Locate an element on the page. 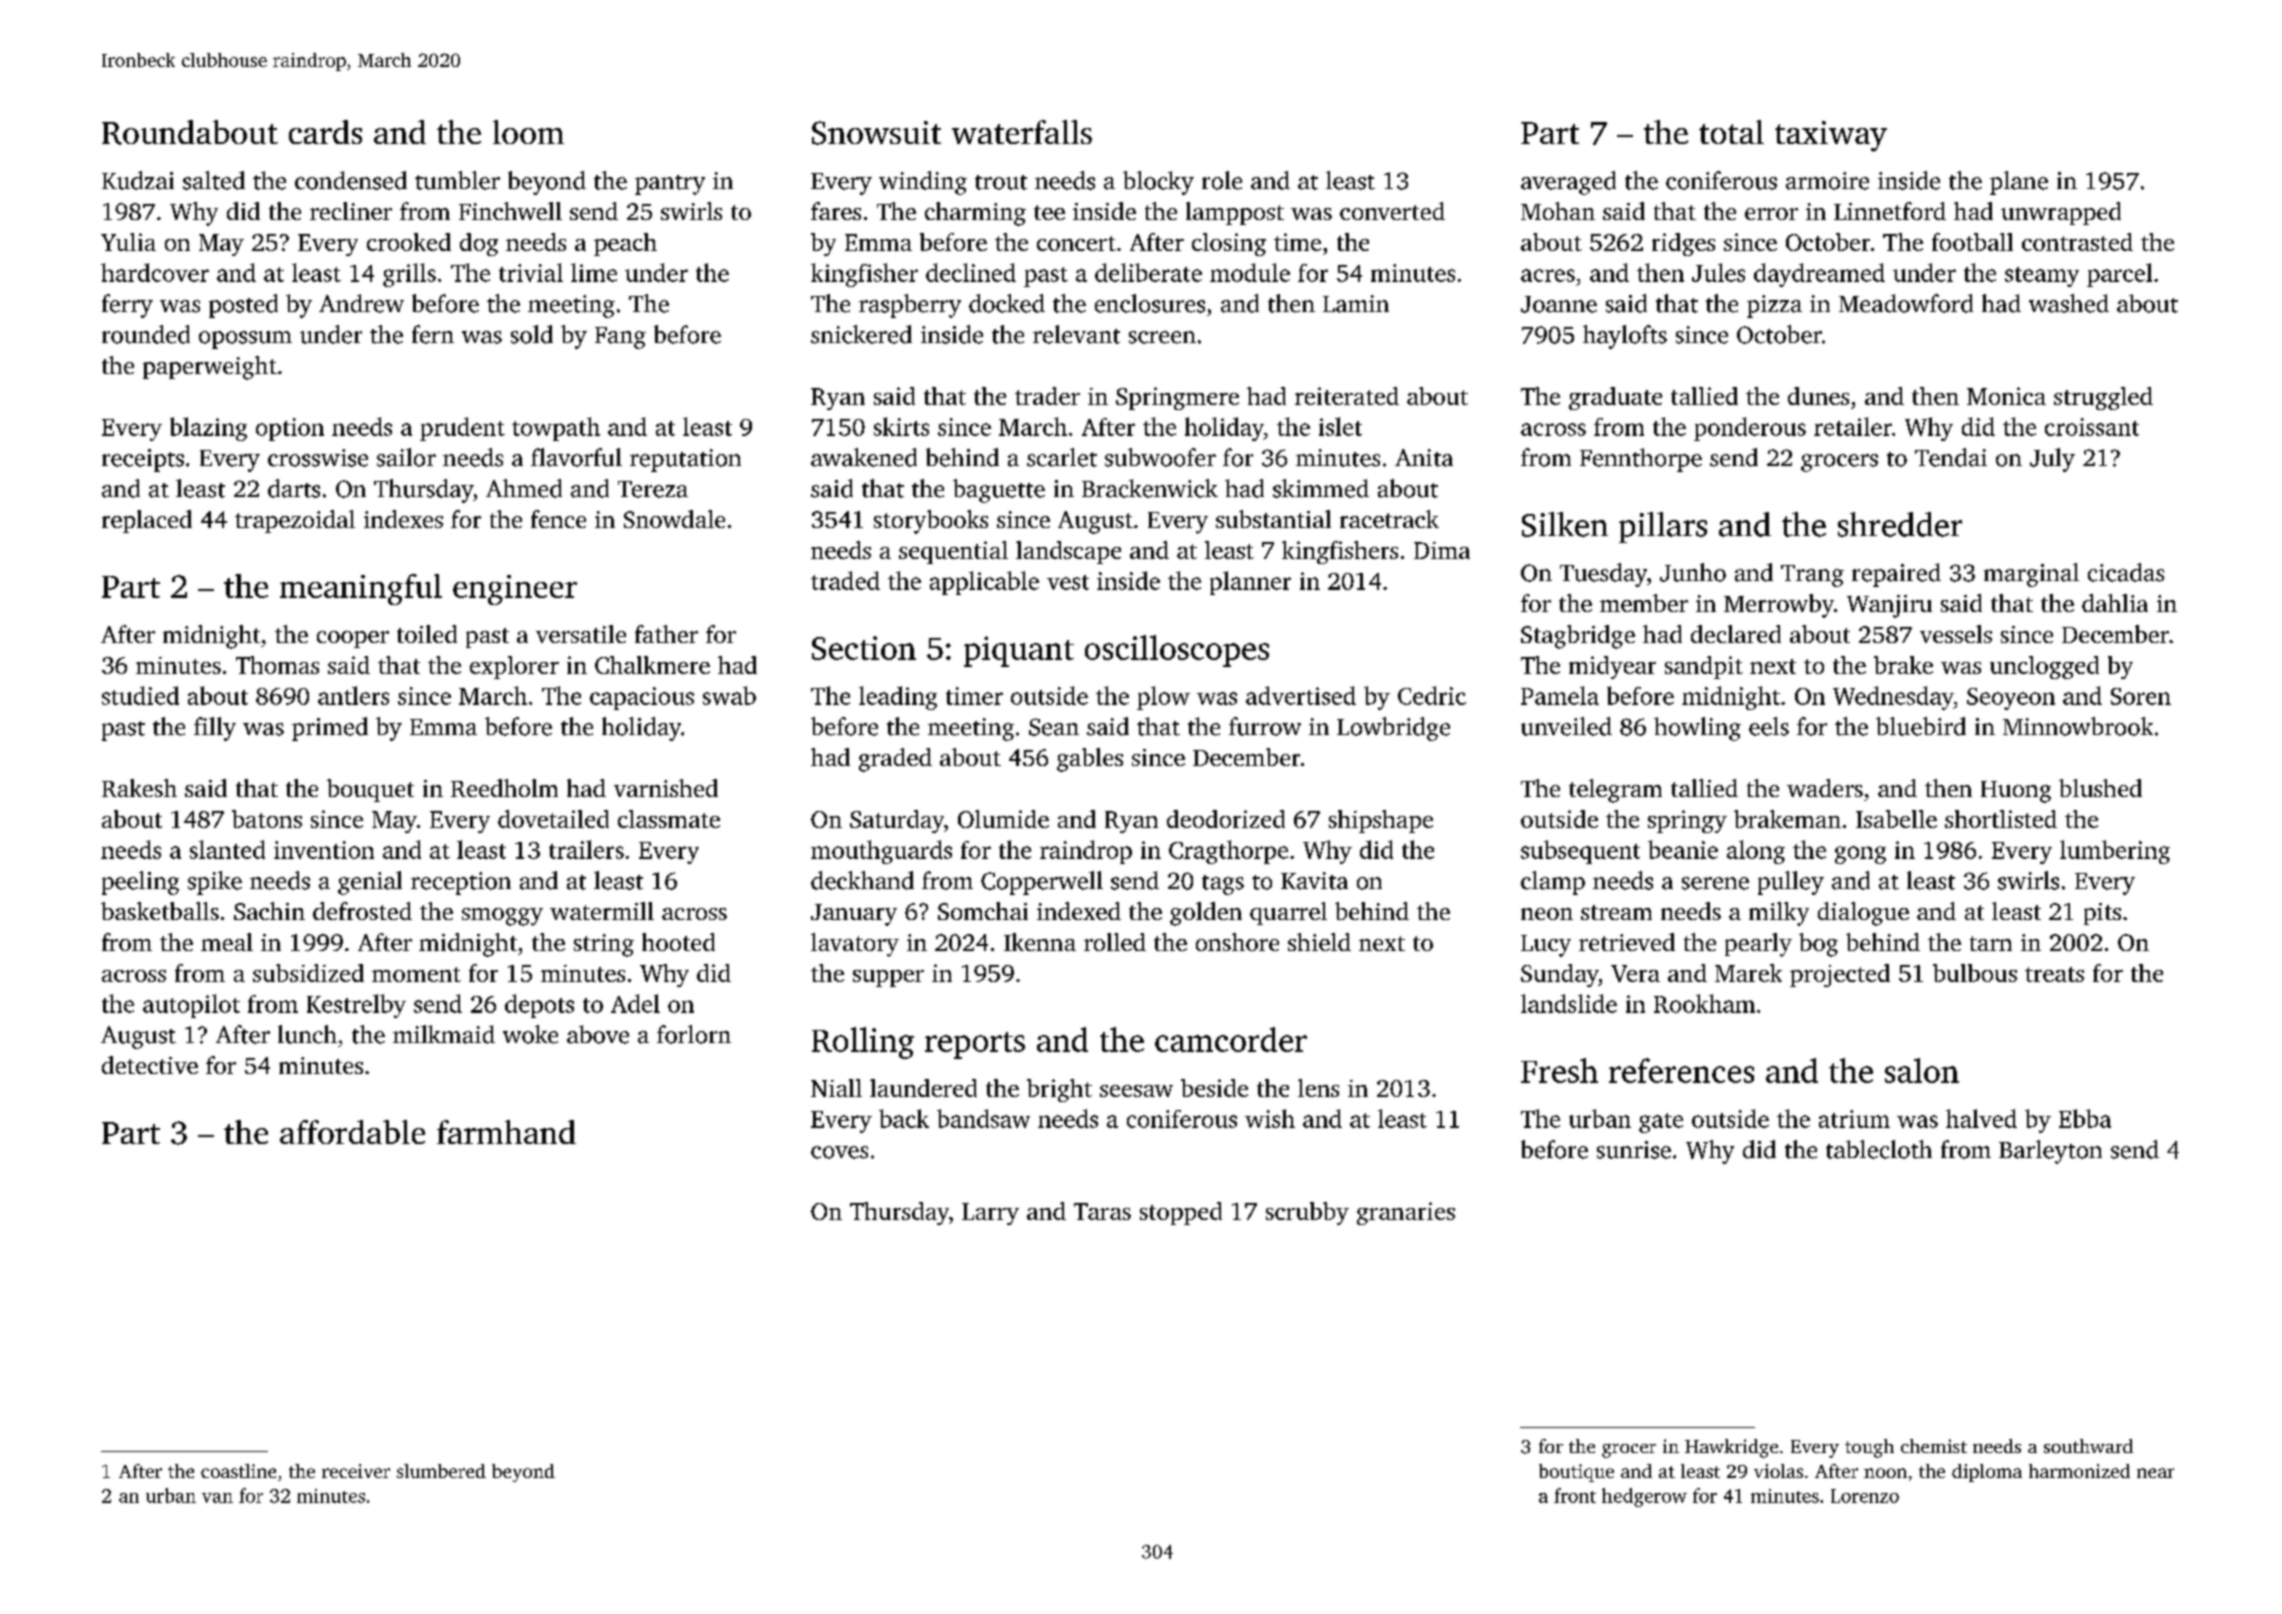 The width and height of the document is (2282, 1614). Joanne is located at coordinates (1559, 304).
